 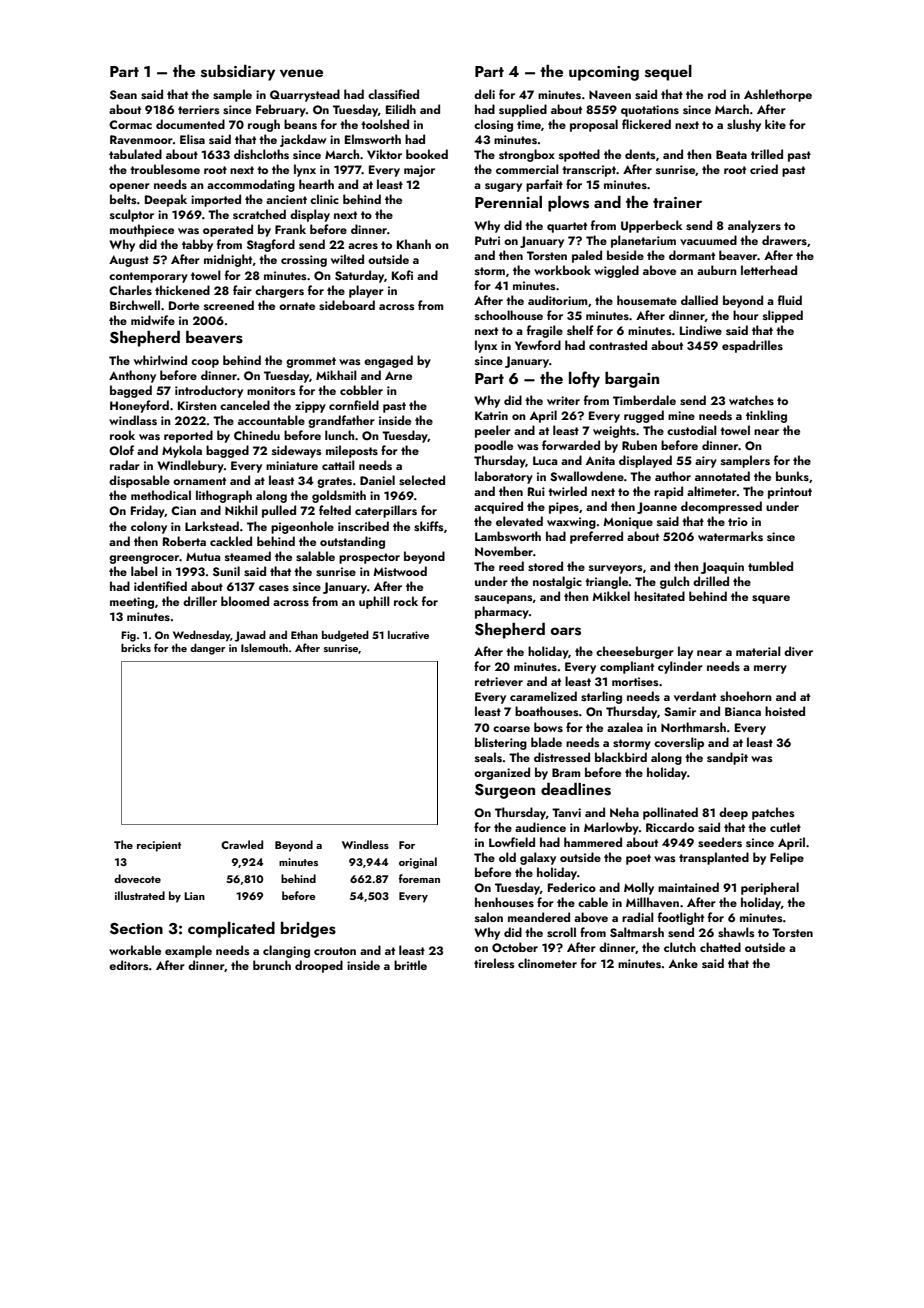 I want to click on upcoming, so click(x=604, y=73).
